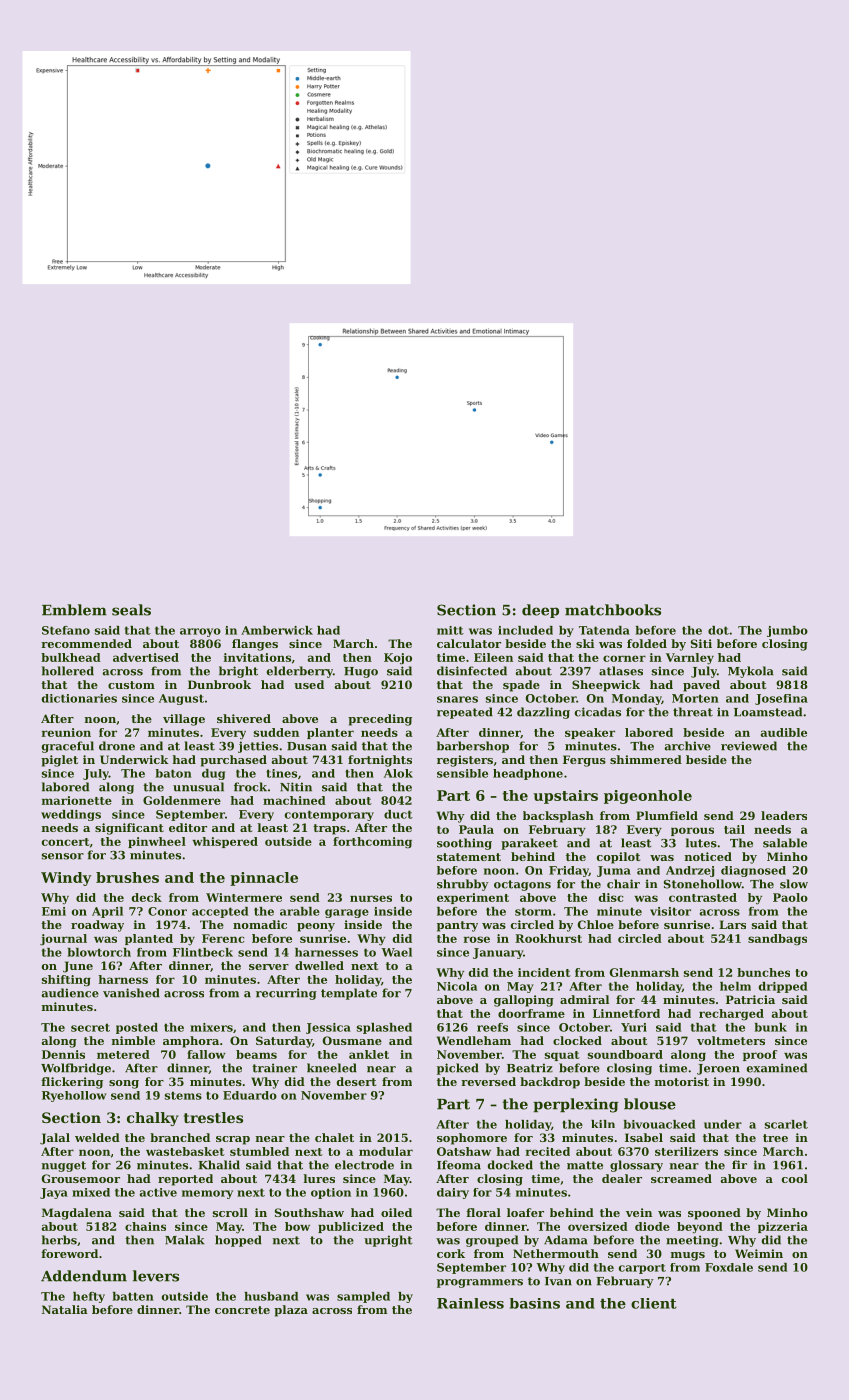 This page has height=1400, width=849. Describe the element at coordinates (156, 1276) in the page. I see `levers` at that location.
